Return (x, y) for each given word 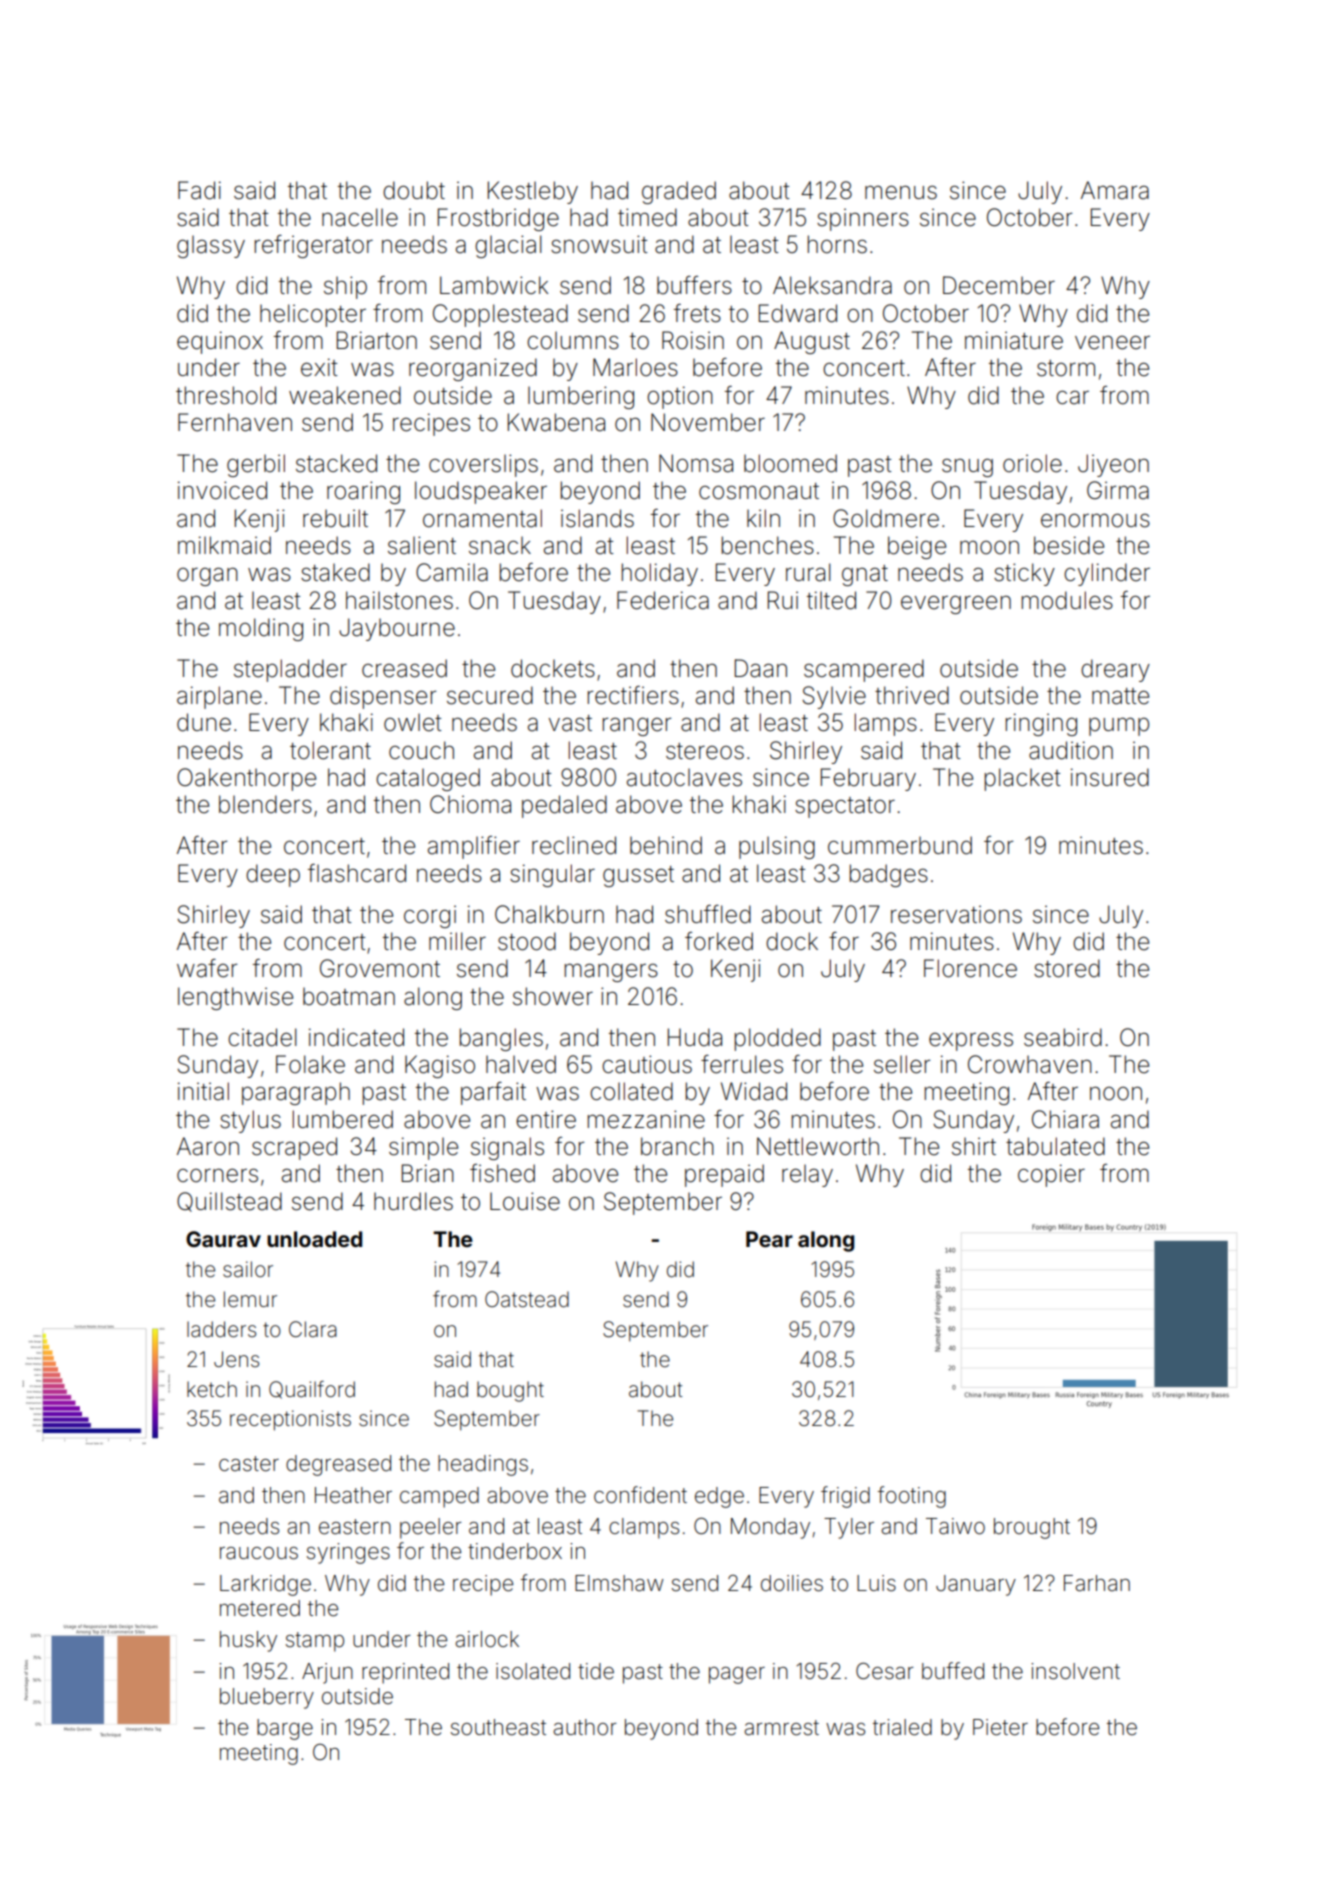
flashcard (357, 873)
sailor (248, 1269)
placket (1022, 779)
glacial (508, 246)
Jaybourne (397, 629)
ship (345, 287)
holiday (659, 574)
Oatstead (527, 1299)
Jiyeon (1113, 465)
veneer (1112, 342)
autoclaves (684, 777)
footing (912, 1497)
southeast (498, 1727)
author (585, 1727)
